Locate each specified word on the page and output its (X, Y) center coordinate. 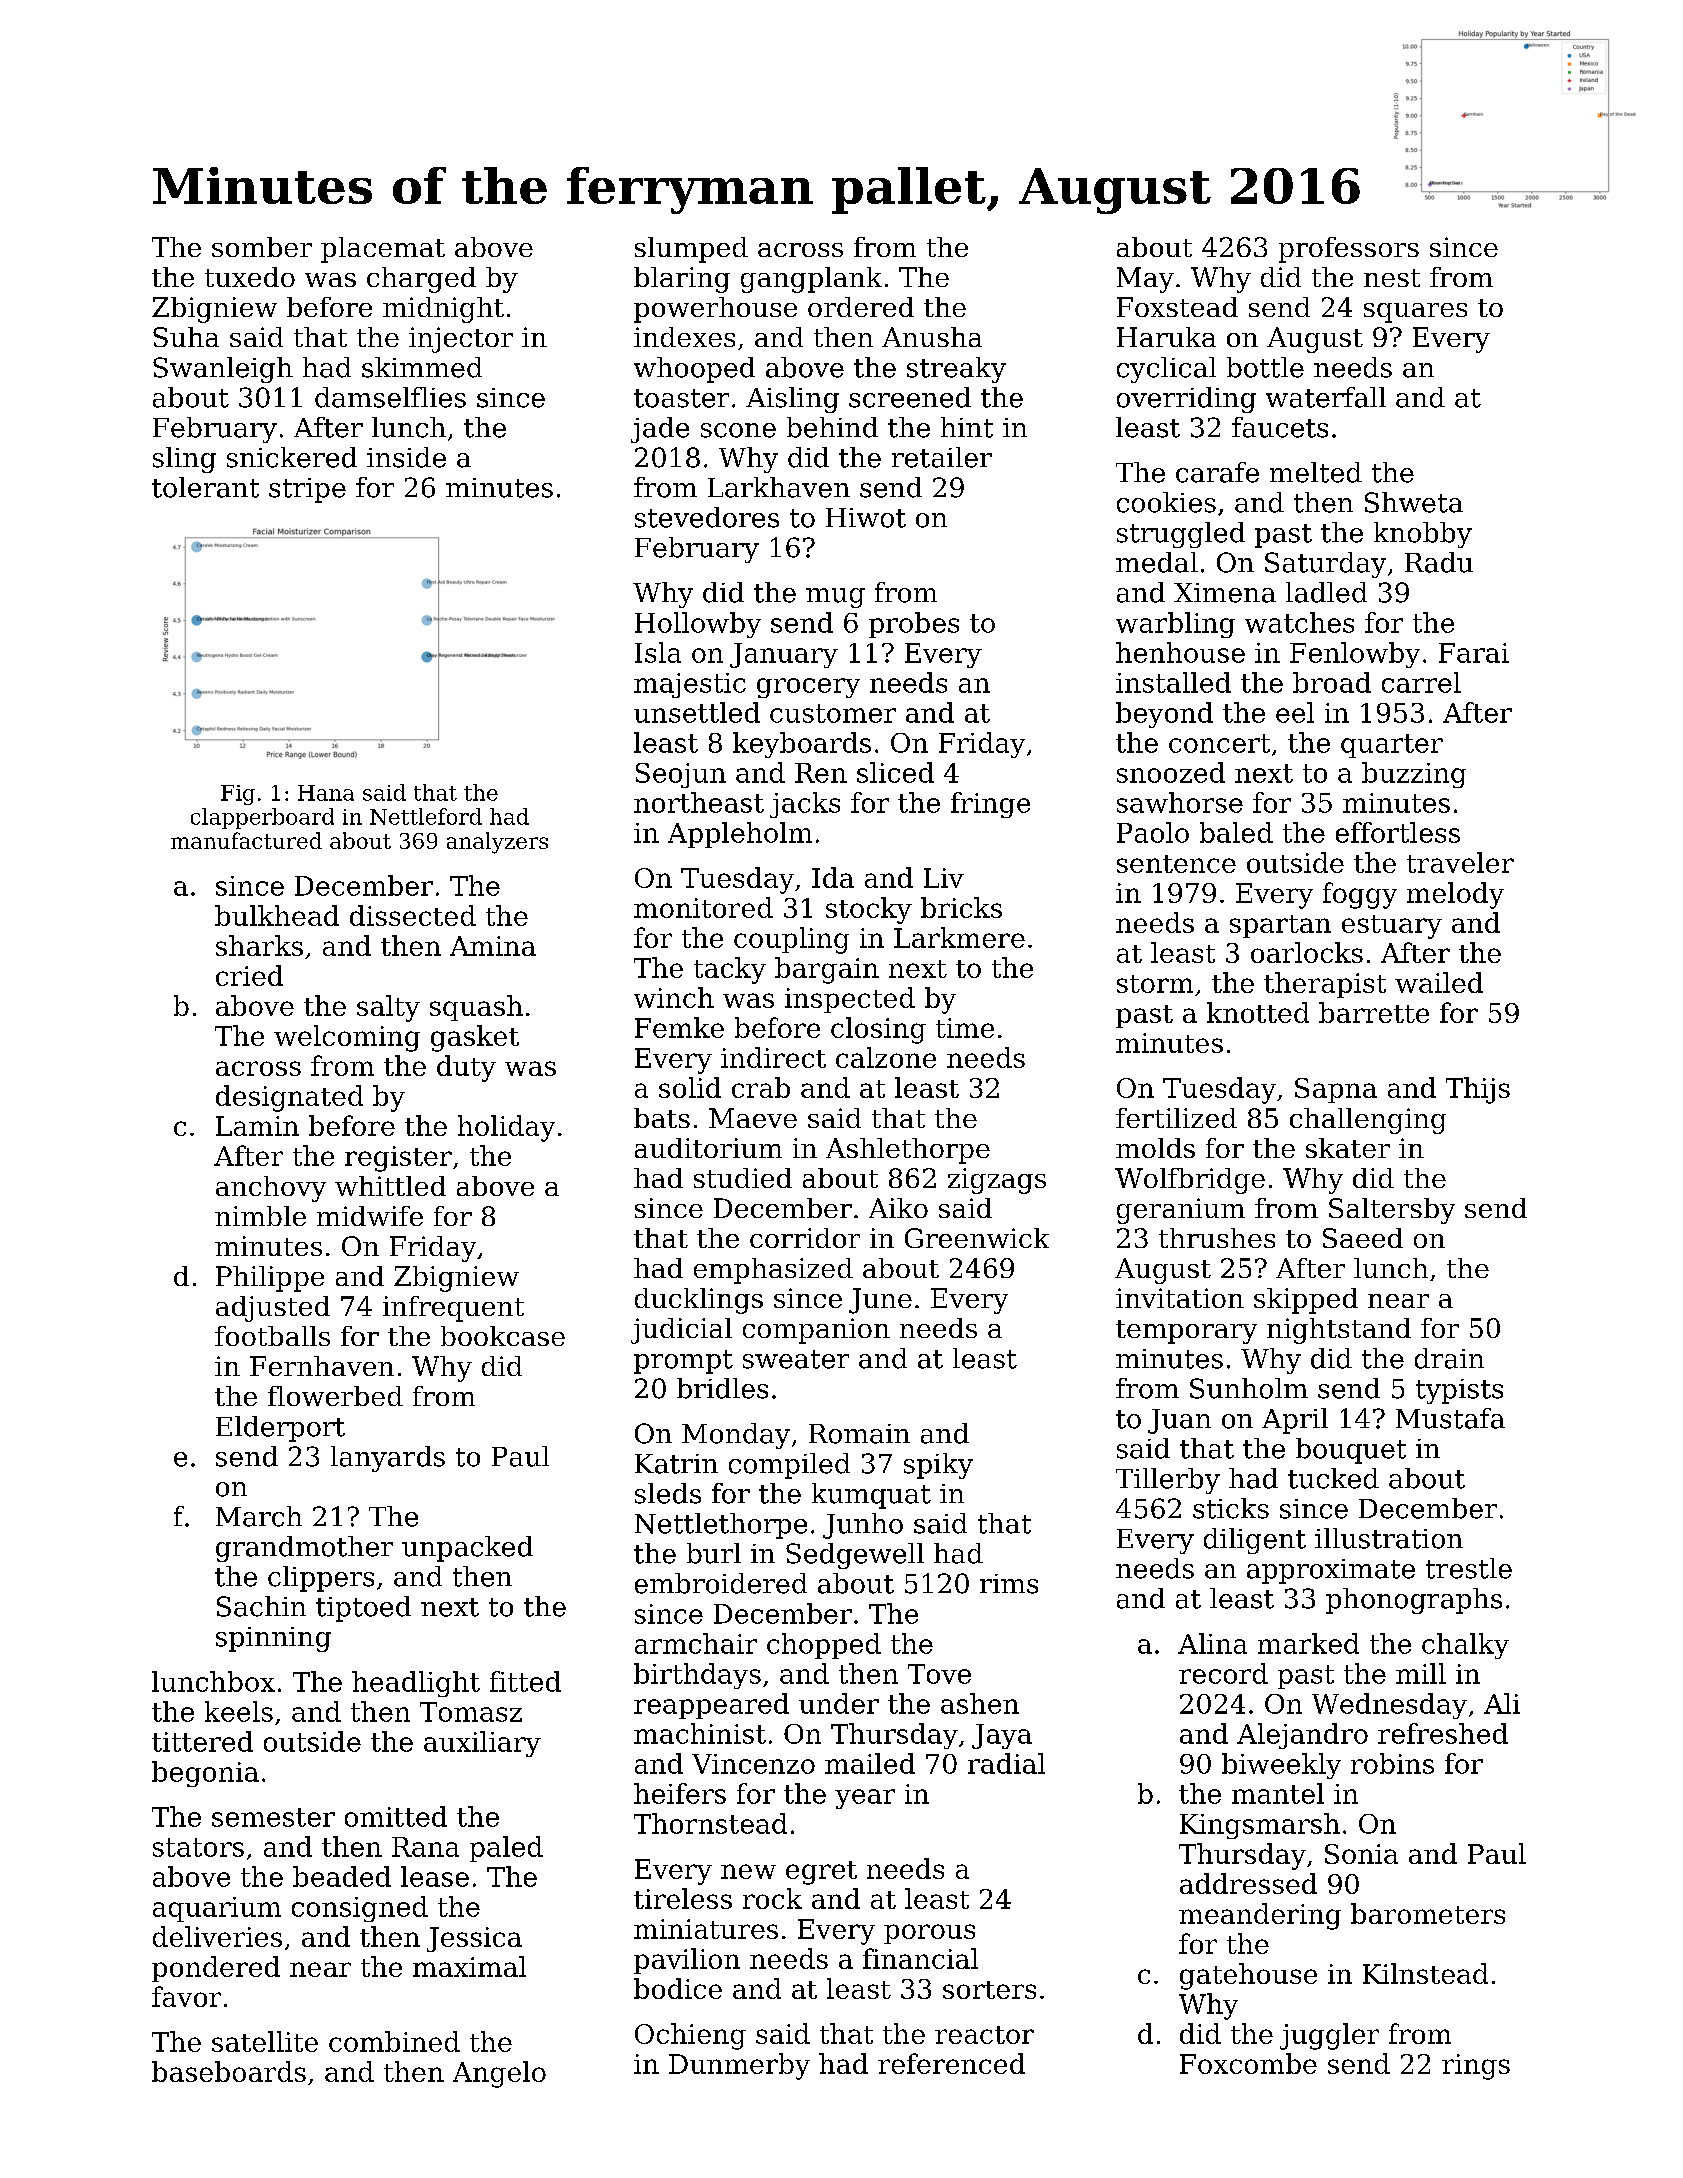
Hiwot (866, 518)
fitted (525, 1681)
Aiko (898, 1208)
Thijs (1478, 1090)
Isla (658, 652)
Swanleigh (223, 370)
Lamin (257, 1126)
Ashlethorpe (908, 1151)
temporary (1186, 1332)
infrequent (453, 1309)
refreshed (1443, 1733)
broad (1332, 682)
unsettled (697, 712)
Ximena (1225, 593)
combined (394, 2041)
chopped (824, 1646)
